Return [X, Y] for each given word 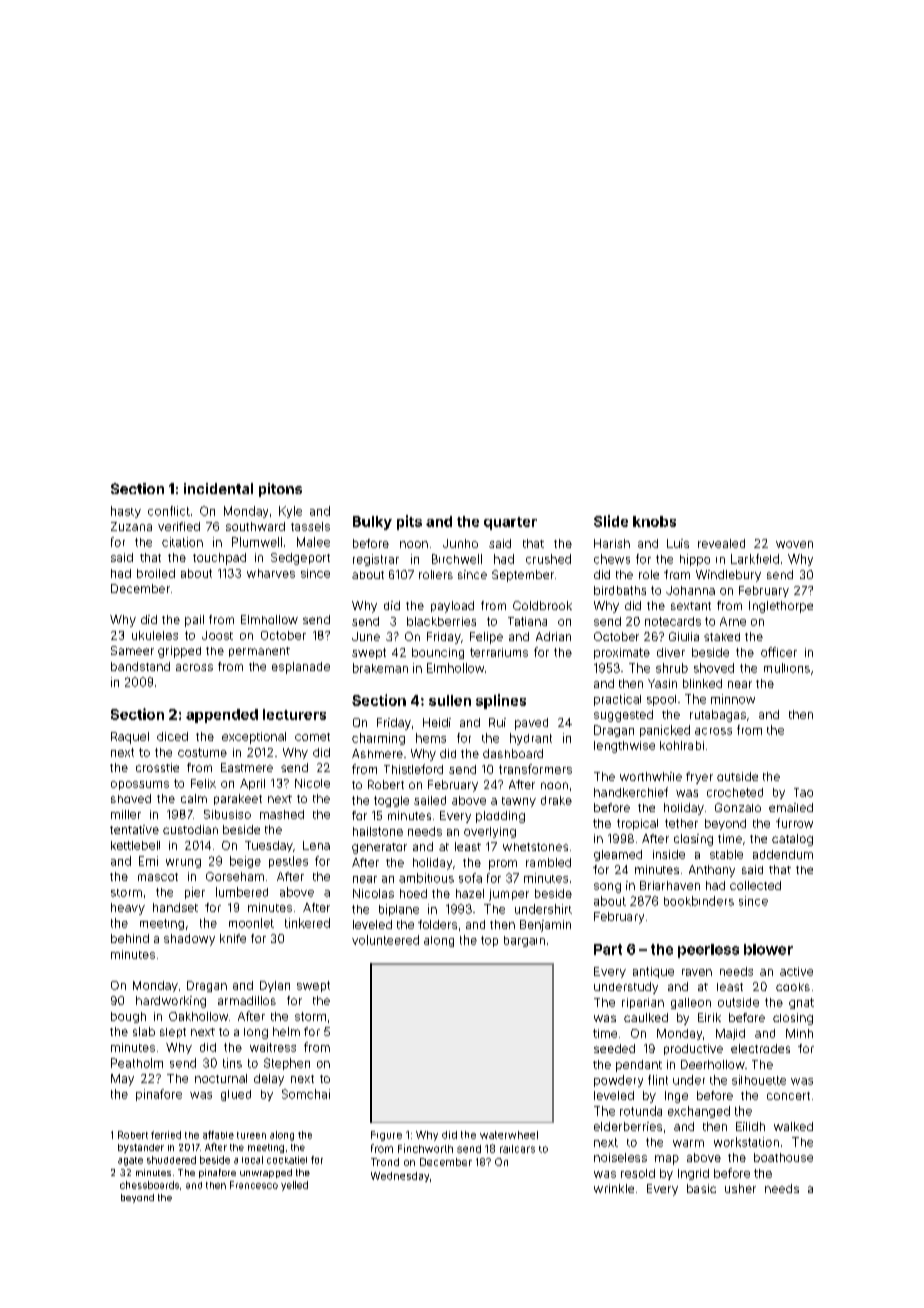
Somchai [306, 1094]
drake [556, 800]
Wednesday [400, 1177]
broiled [156, 573]
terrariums [499, 652]
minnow [733, 699]
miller [126, 814]
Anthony [712, 871]
